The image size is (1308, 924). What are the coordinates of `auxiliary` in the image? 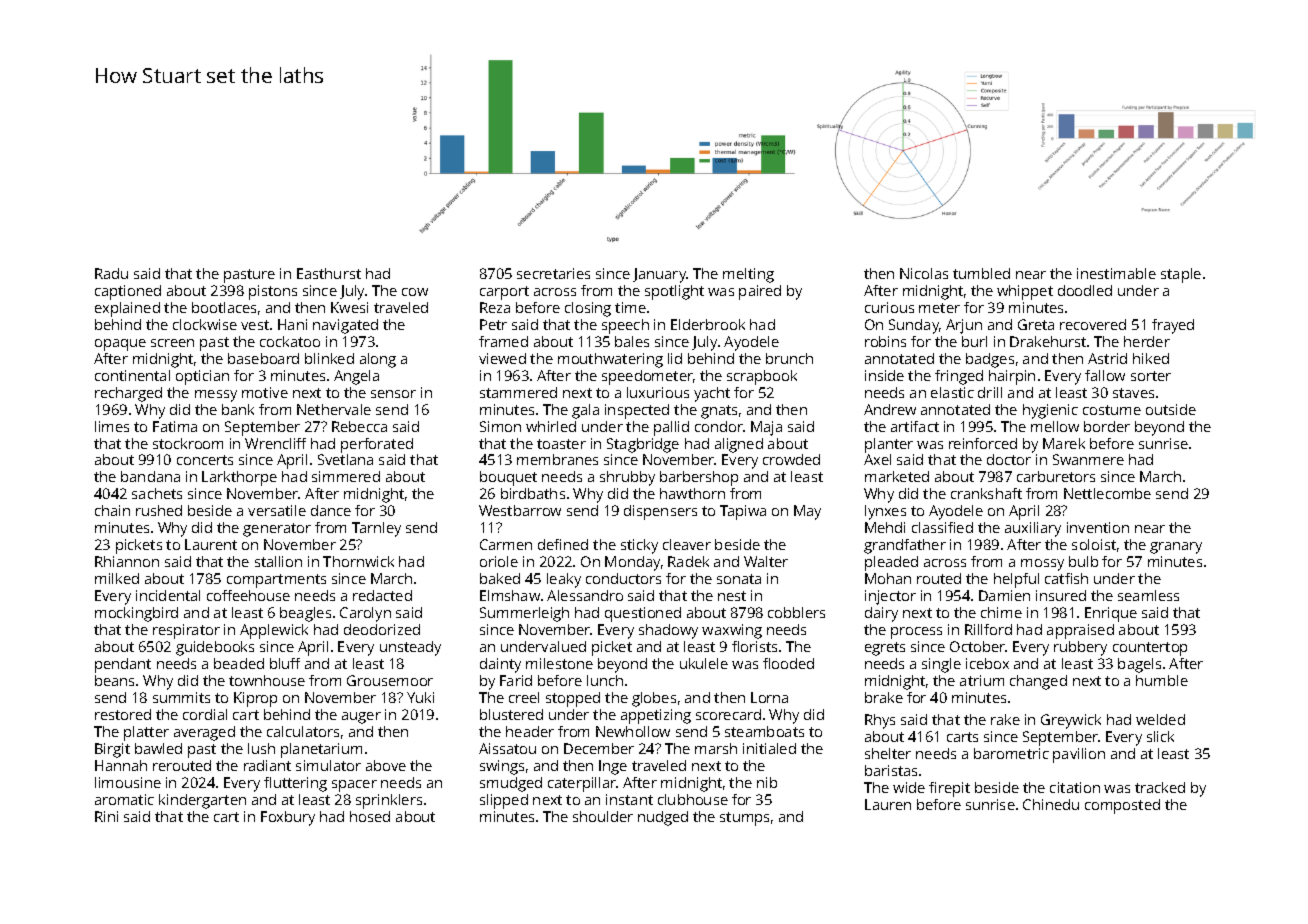 It's located at (1033, 529).
